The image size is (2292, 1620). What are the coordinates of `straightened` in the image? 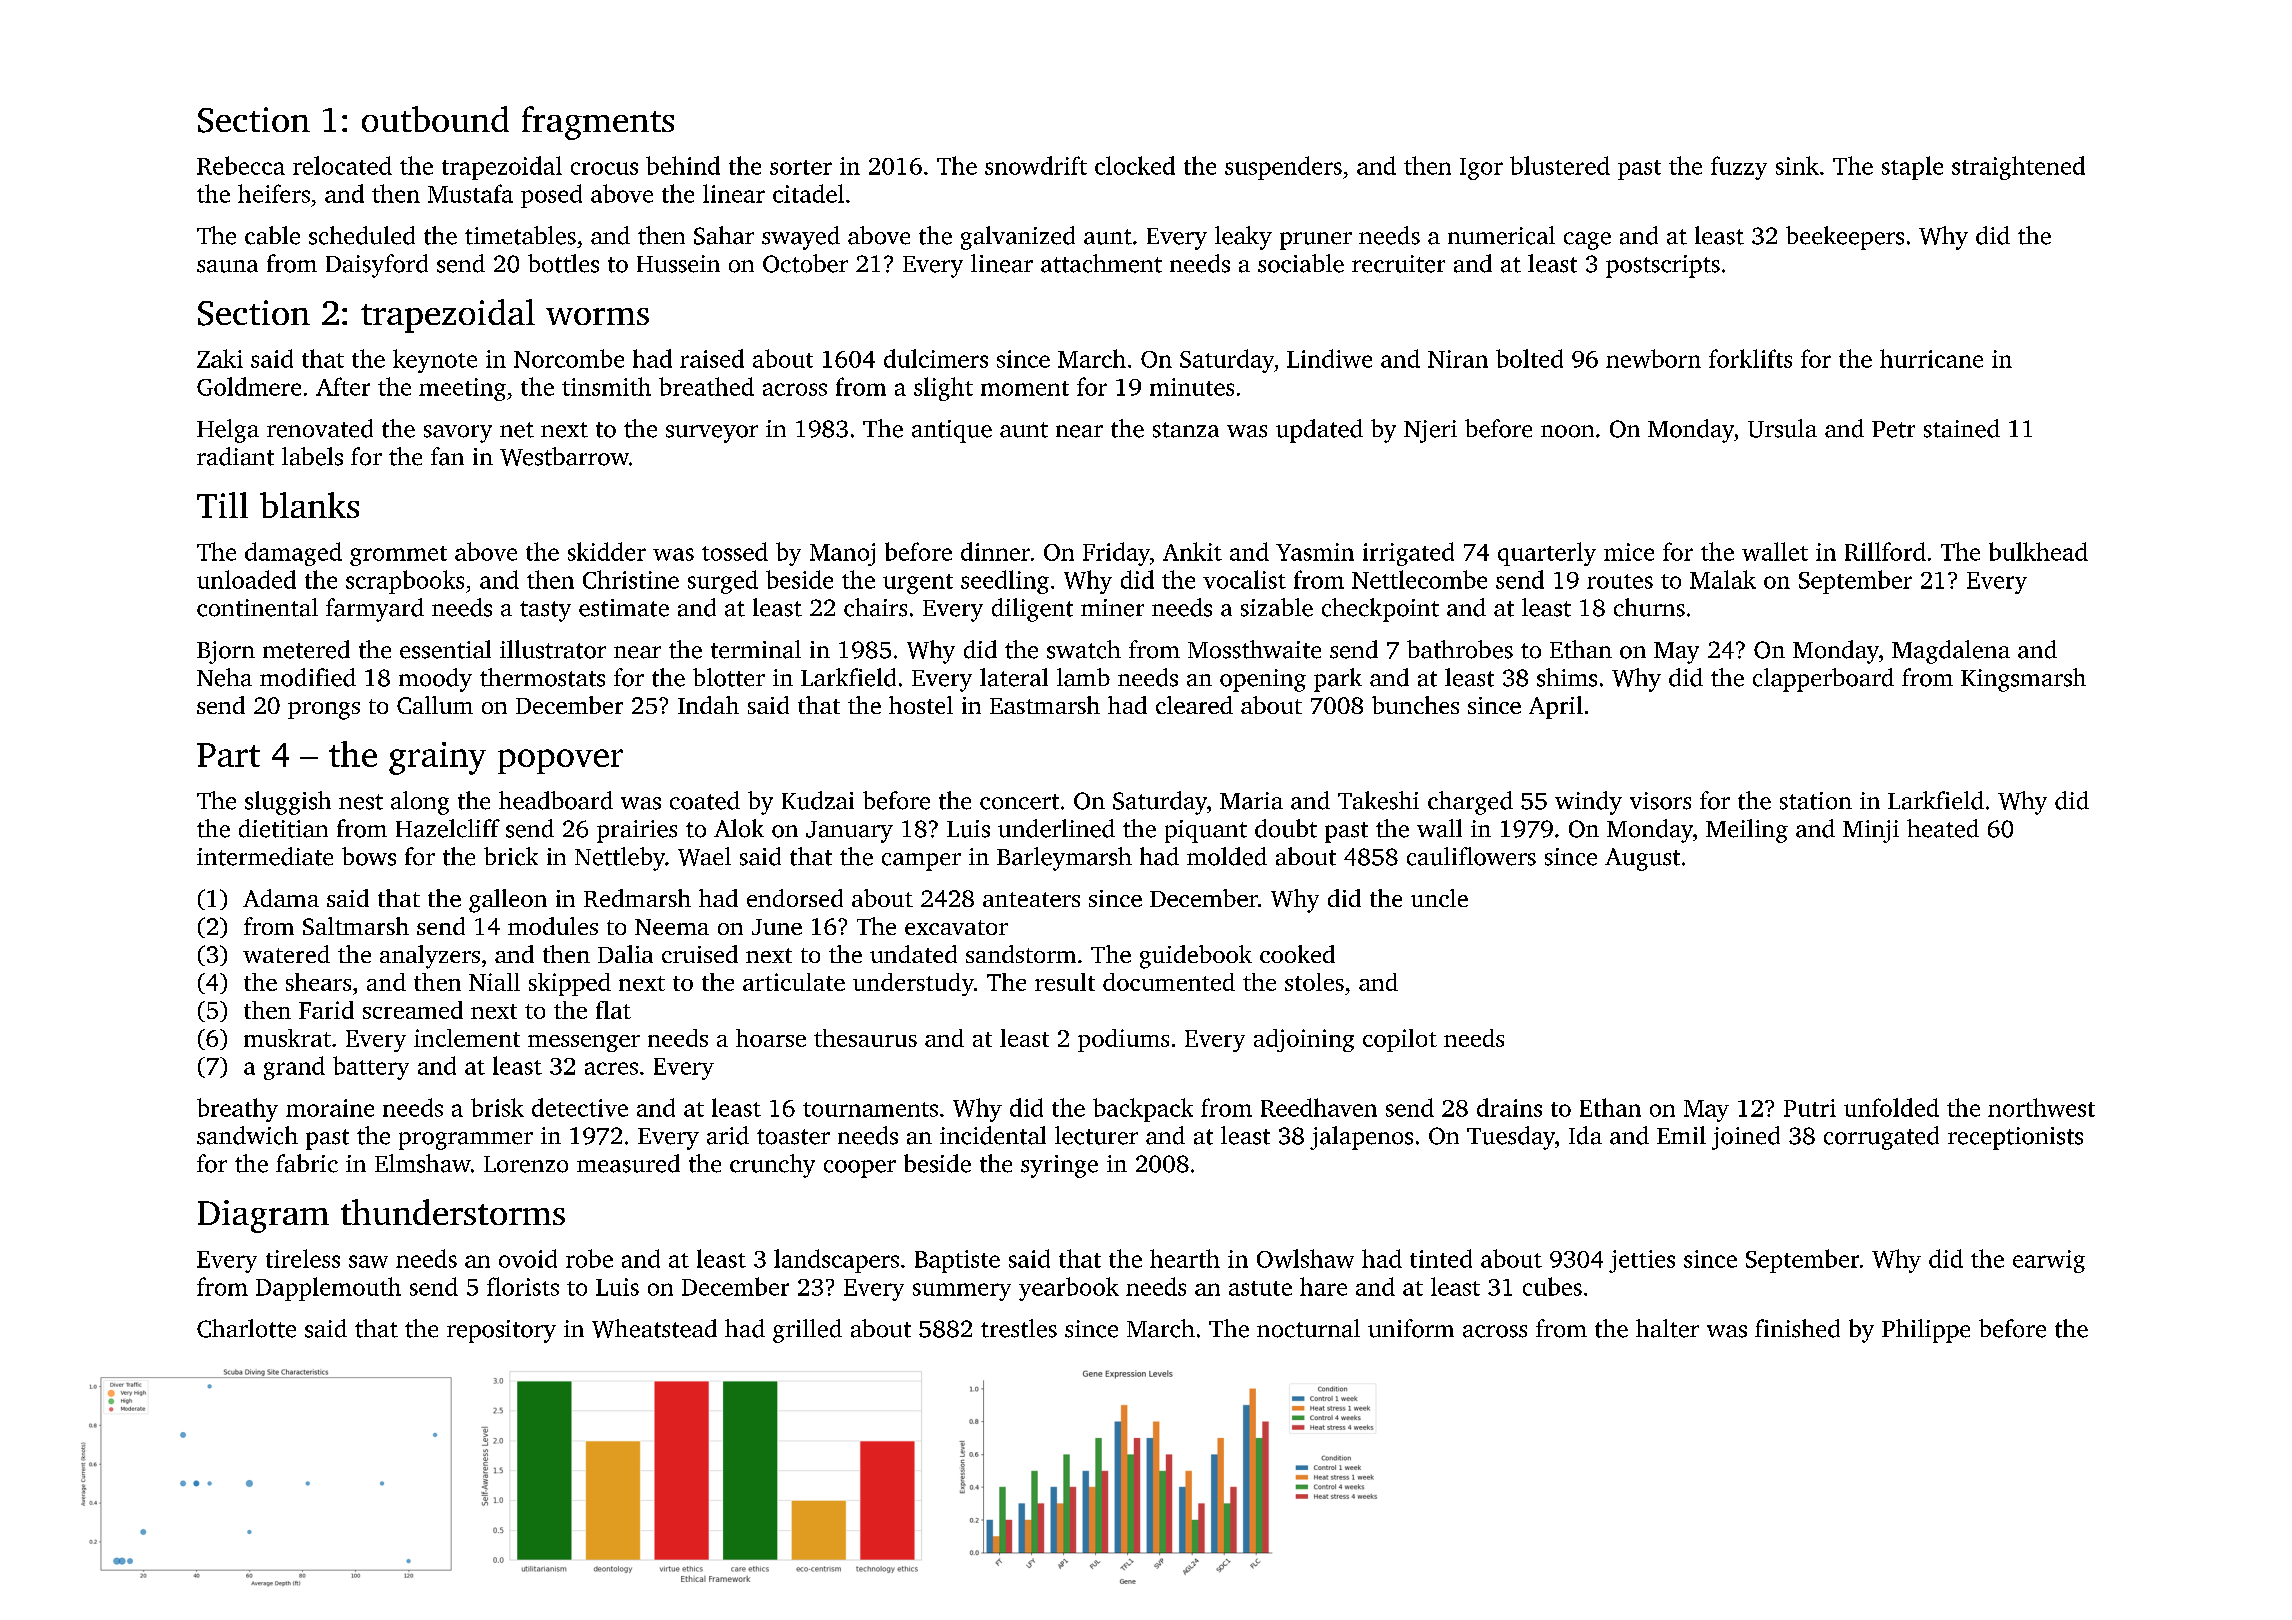 It's located at (2018, 168).
